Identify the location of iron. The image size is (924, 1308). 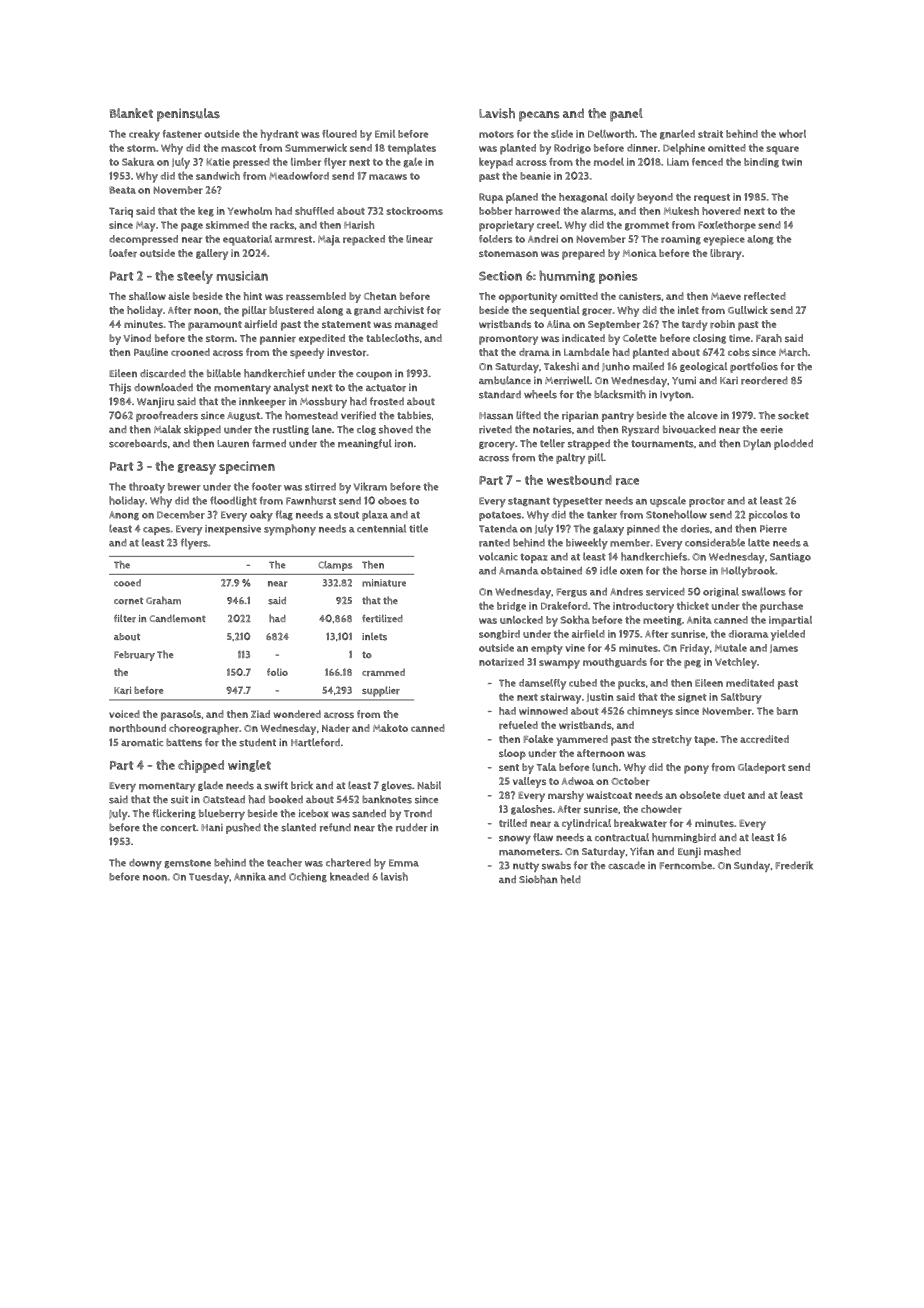
(404, 443).
